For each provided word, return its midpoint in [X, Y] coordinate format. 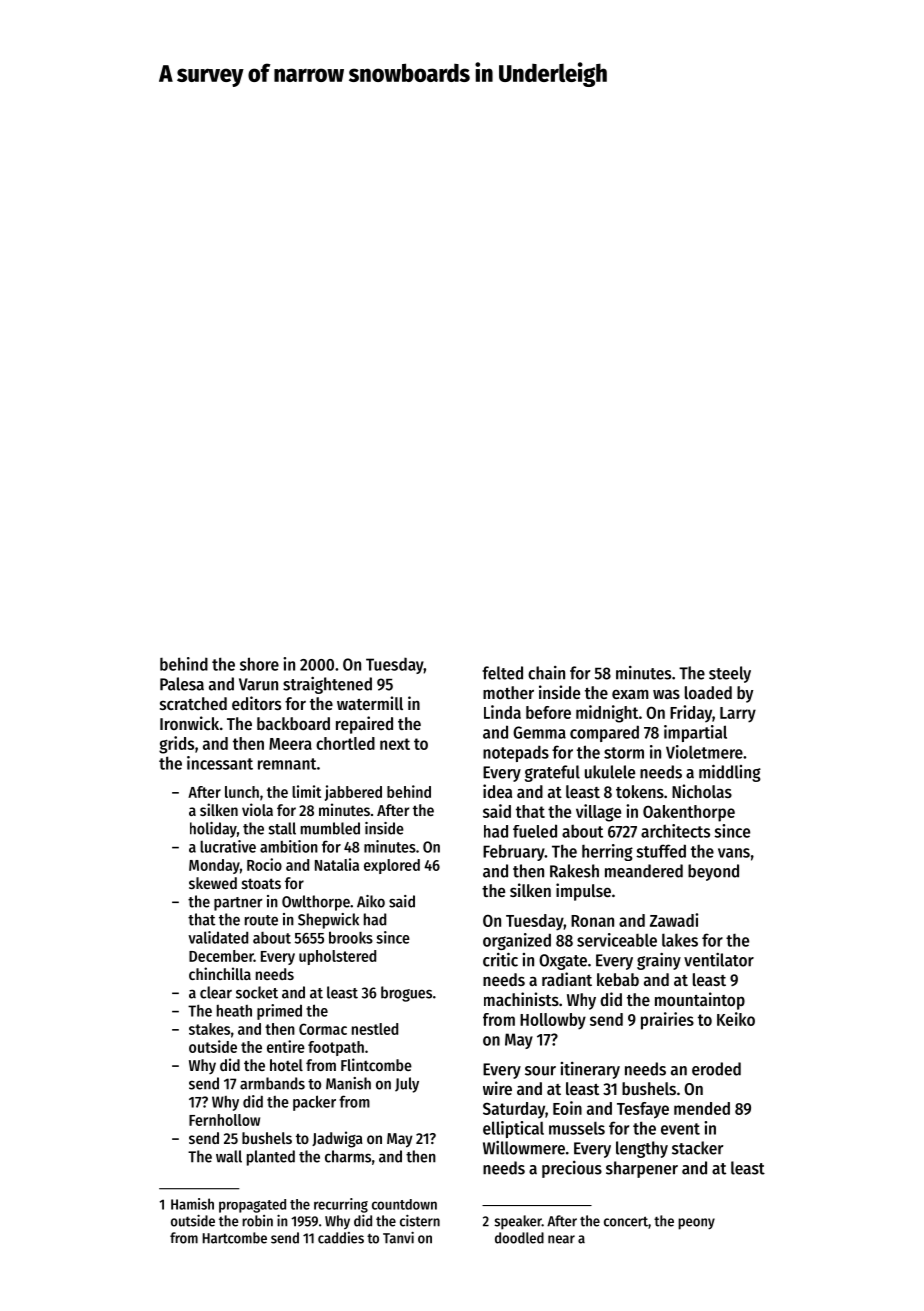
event [680, 1129]
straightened [327, 685]
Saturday [514, 1110]
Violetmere [704, 752]
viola [257, 809]
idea [497, 791]
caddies [341, 1238]
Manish [348, 1083]
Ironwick [189, 723]
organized [517, 941]
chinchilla [220, 973]
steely [730, 674]
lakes [680, 940]
